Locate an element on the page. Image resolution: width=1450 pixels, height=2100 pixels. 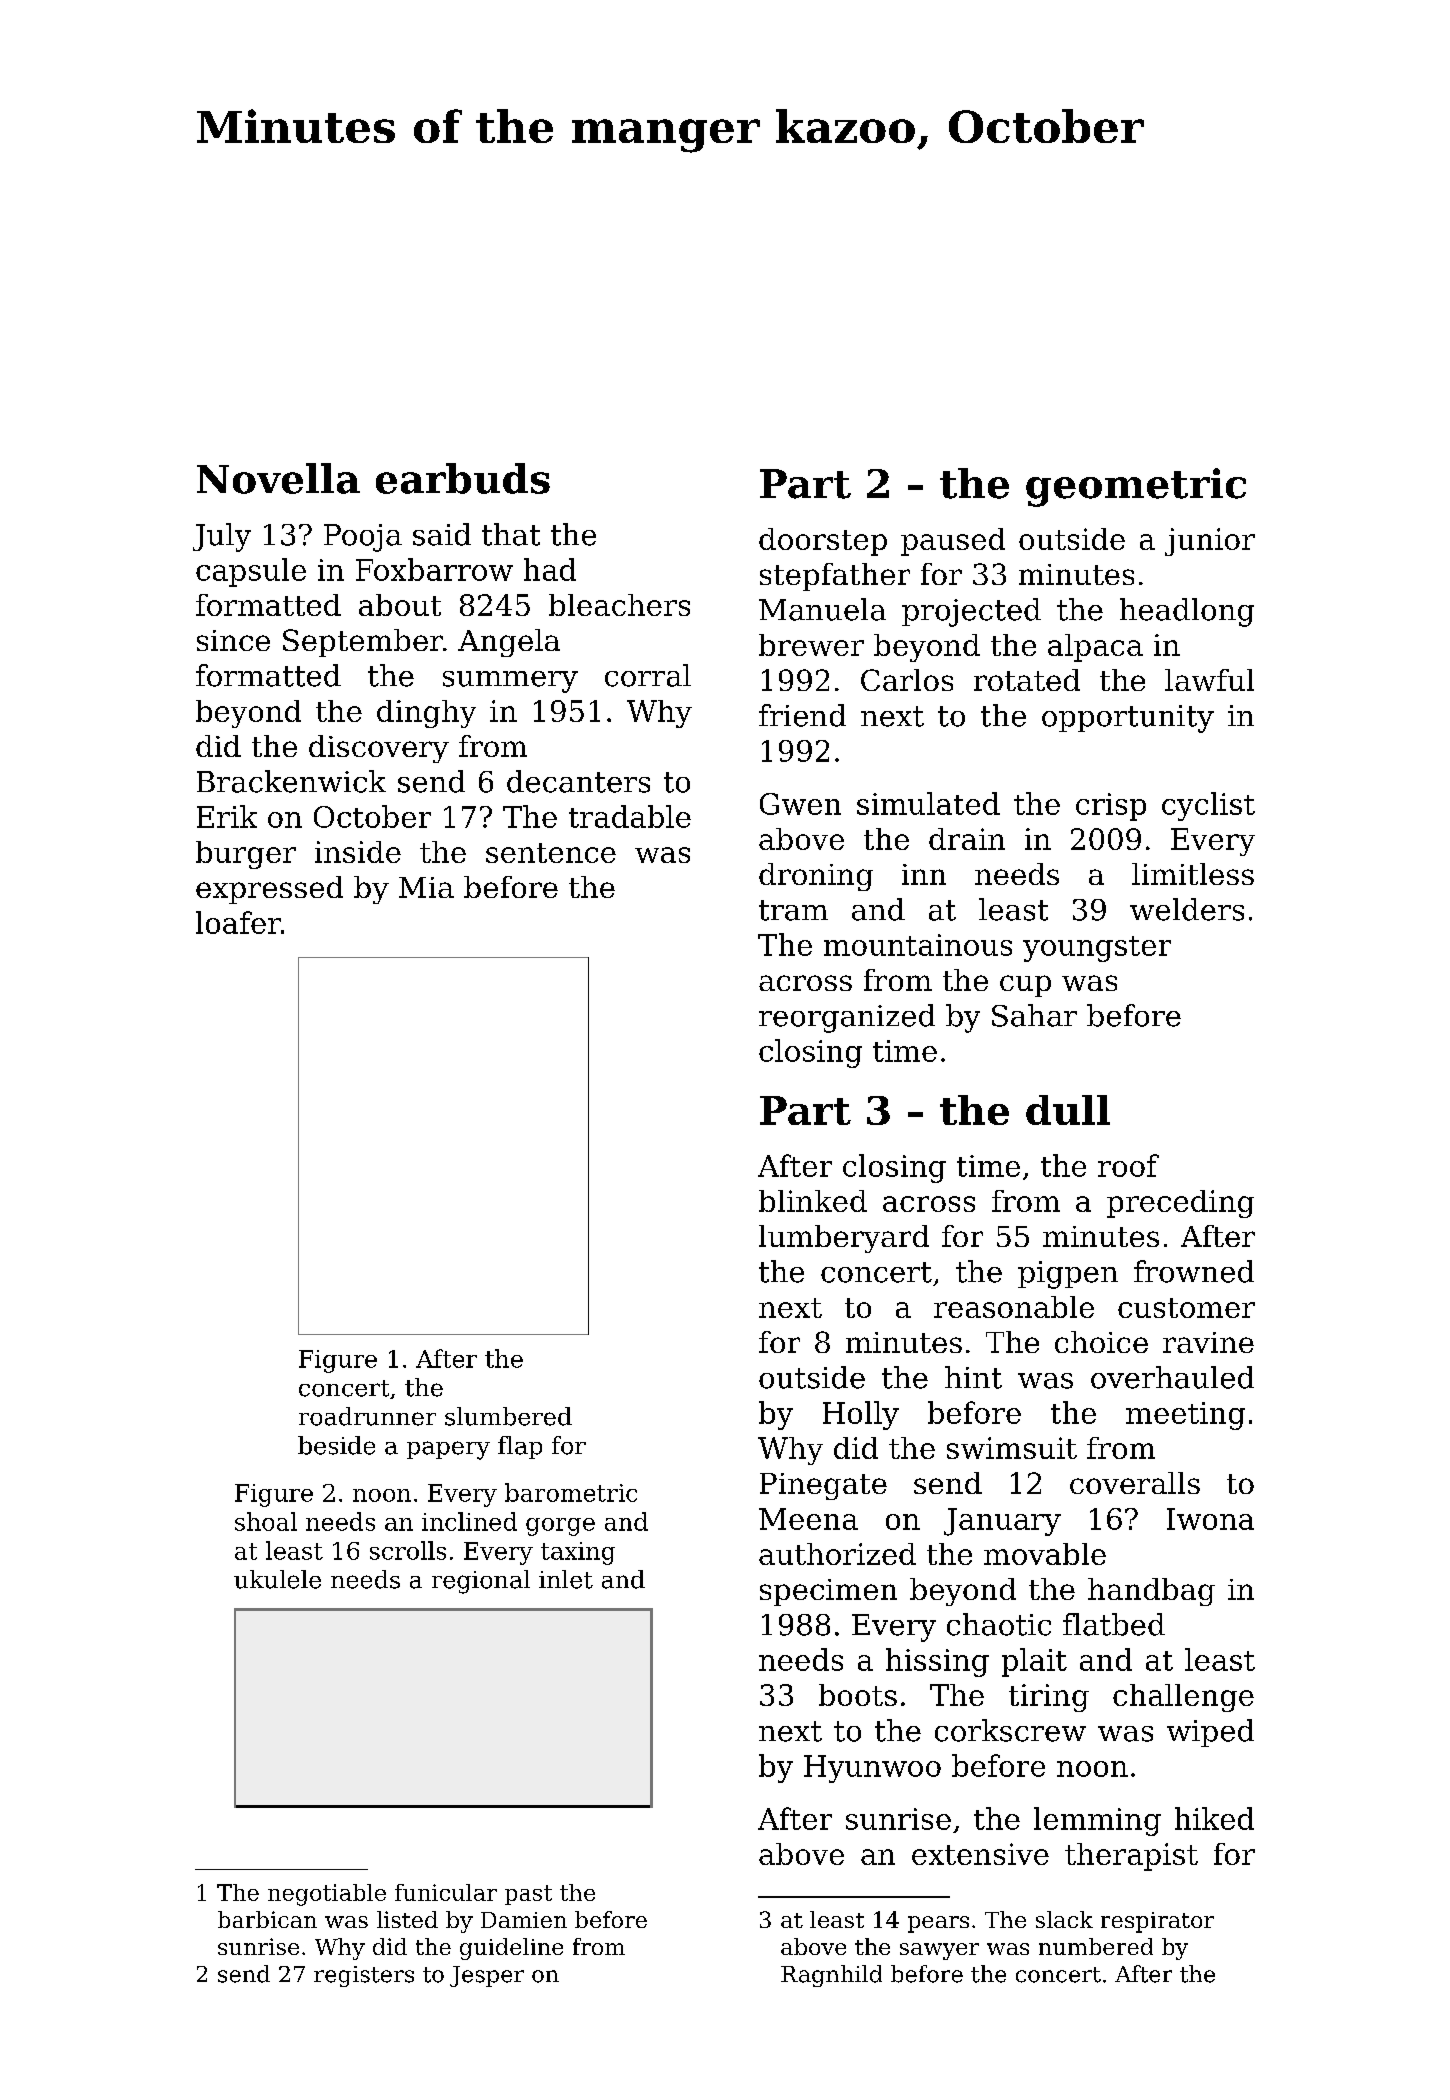
Angela is located at coordinates (509, 643).
